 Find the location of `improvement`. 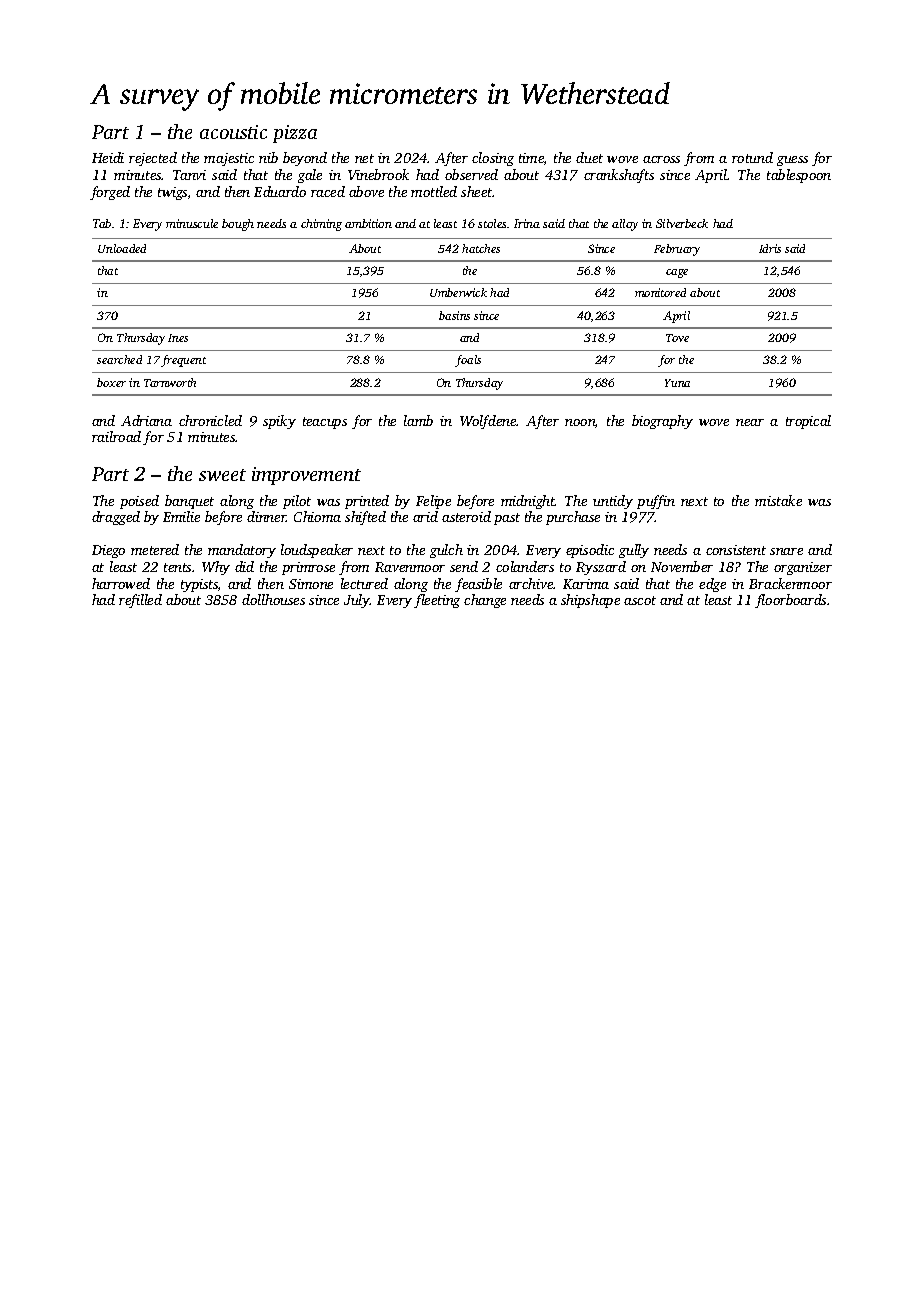

improvement is located at coordinates (306, 476).
